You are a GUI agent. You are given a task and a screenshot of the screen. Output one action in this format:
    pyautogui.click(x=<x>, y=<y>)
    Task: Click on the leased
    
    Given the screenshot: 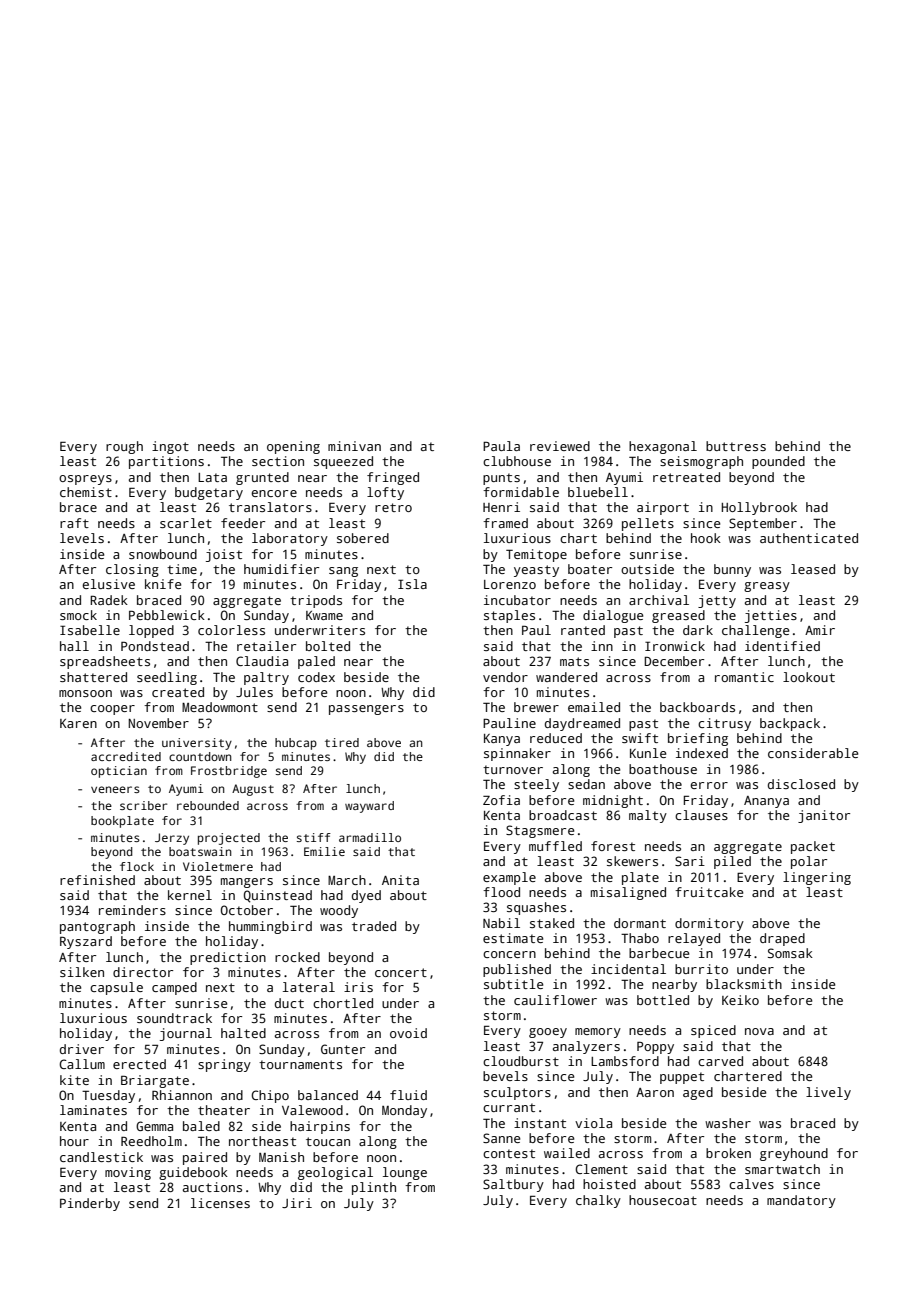 What is the action you would take?
    pyautogui.click(x=813, y=569)
